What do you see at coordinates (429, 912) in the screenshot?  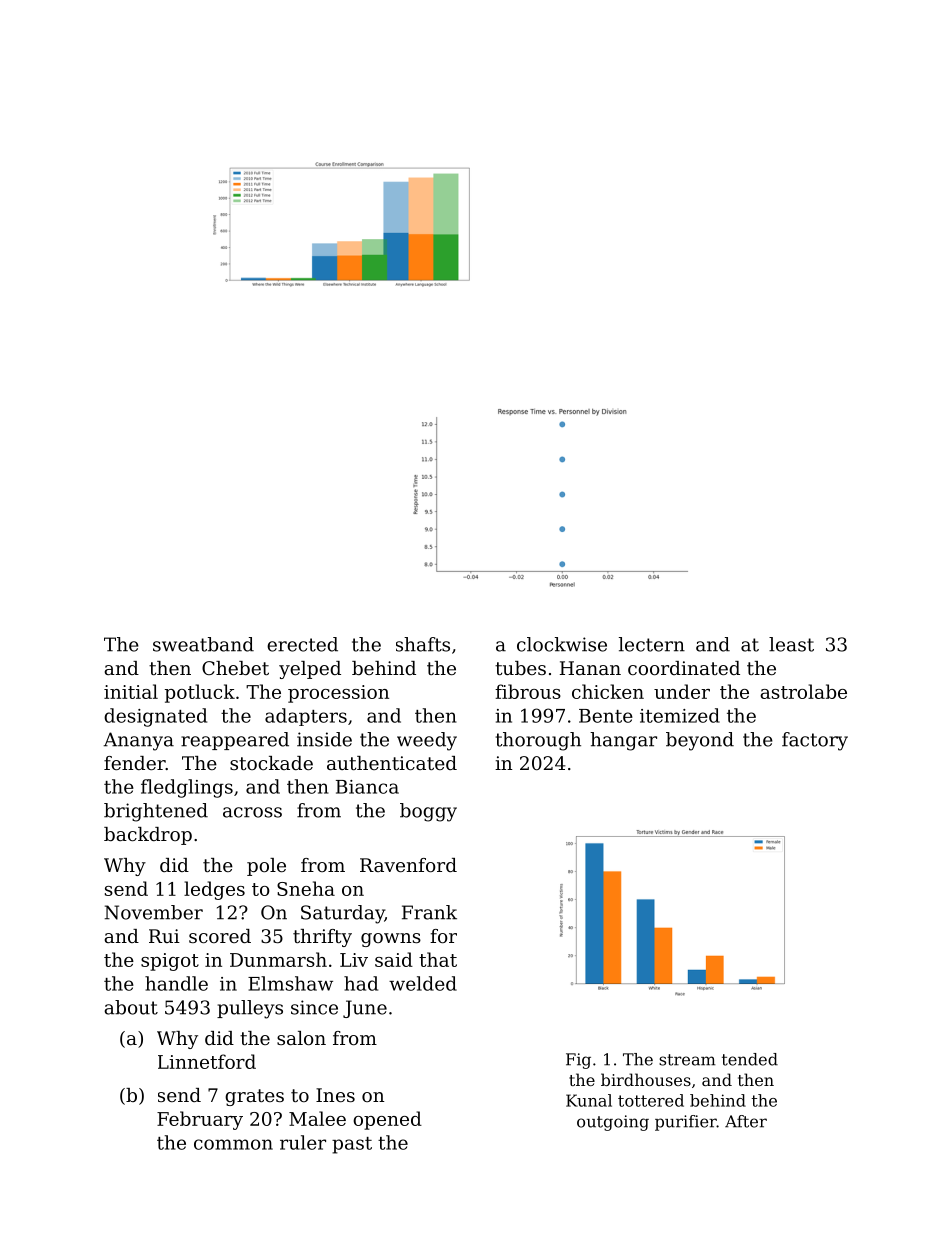 I see `Frank` at bounding box center [429, 912].
